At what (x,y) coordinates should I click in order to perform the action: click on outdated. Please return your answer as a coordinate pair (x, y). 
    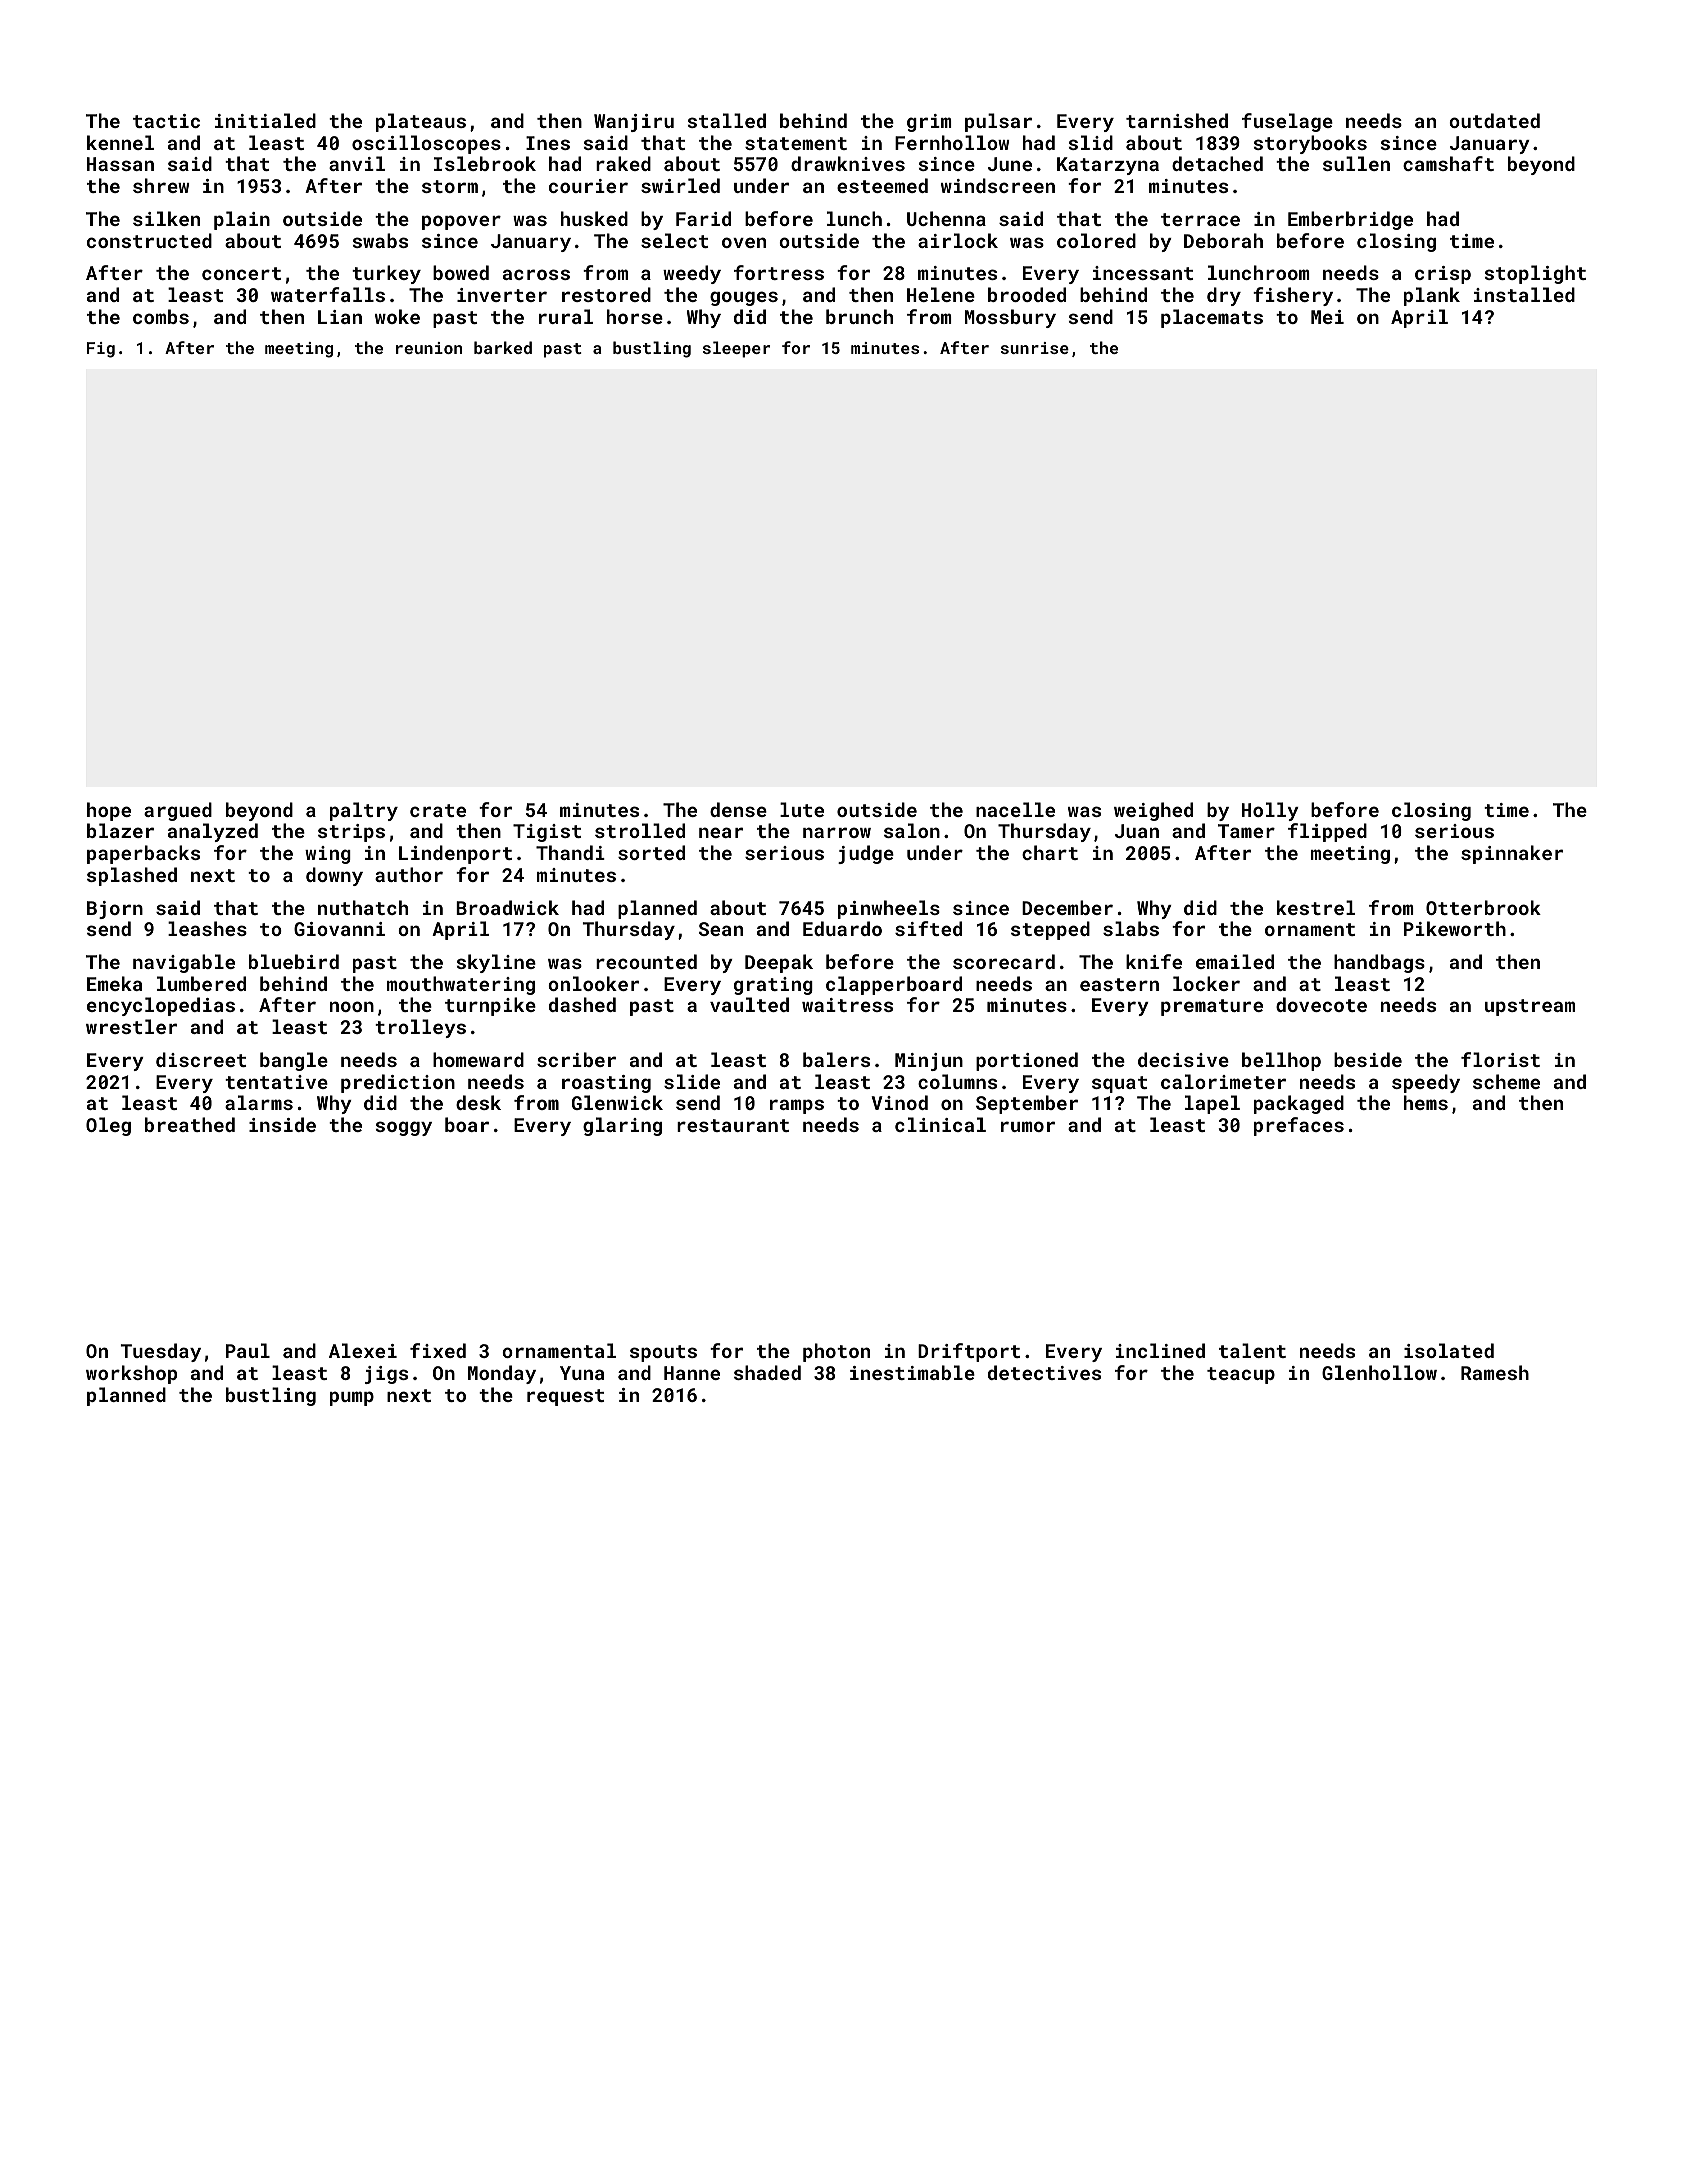
    Looking at the image, I should click on (1494, 120).
